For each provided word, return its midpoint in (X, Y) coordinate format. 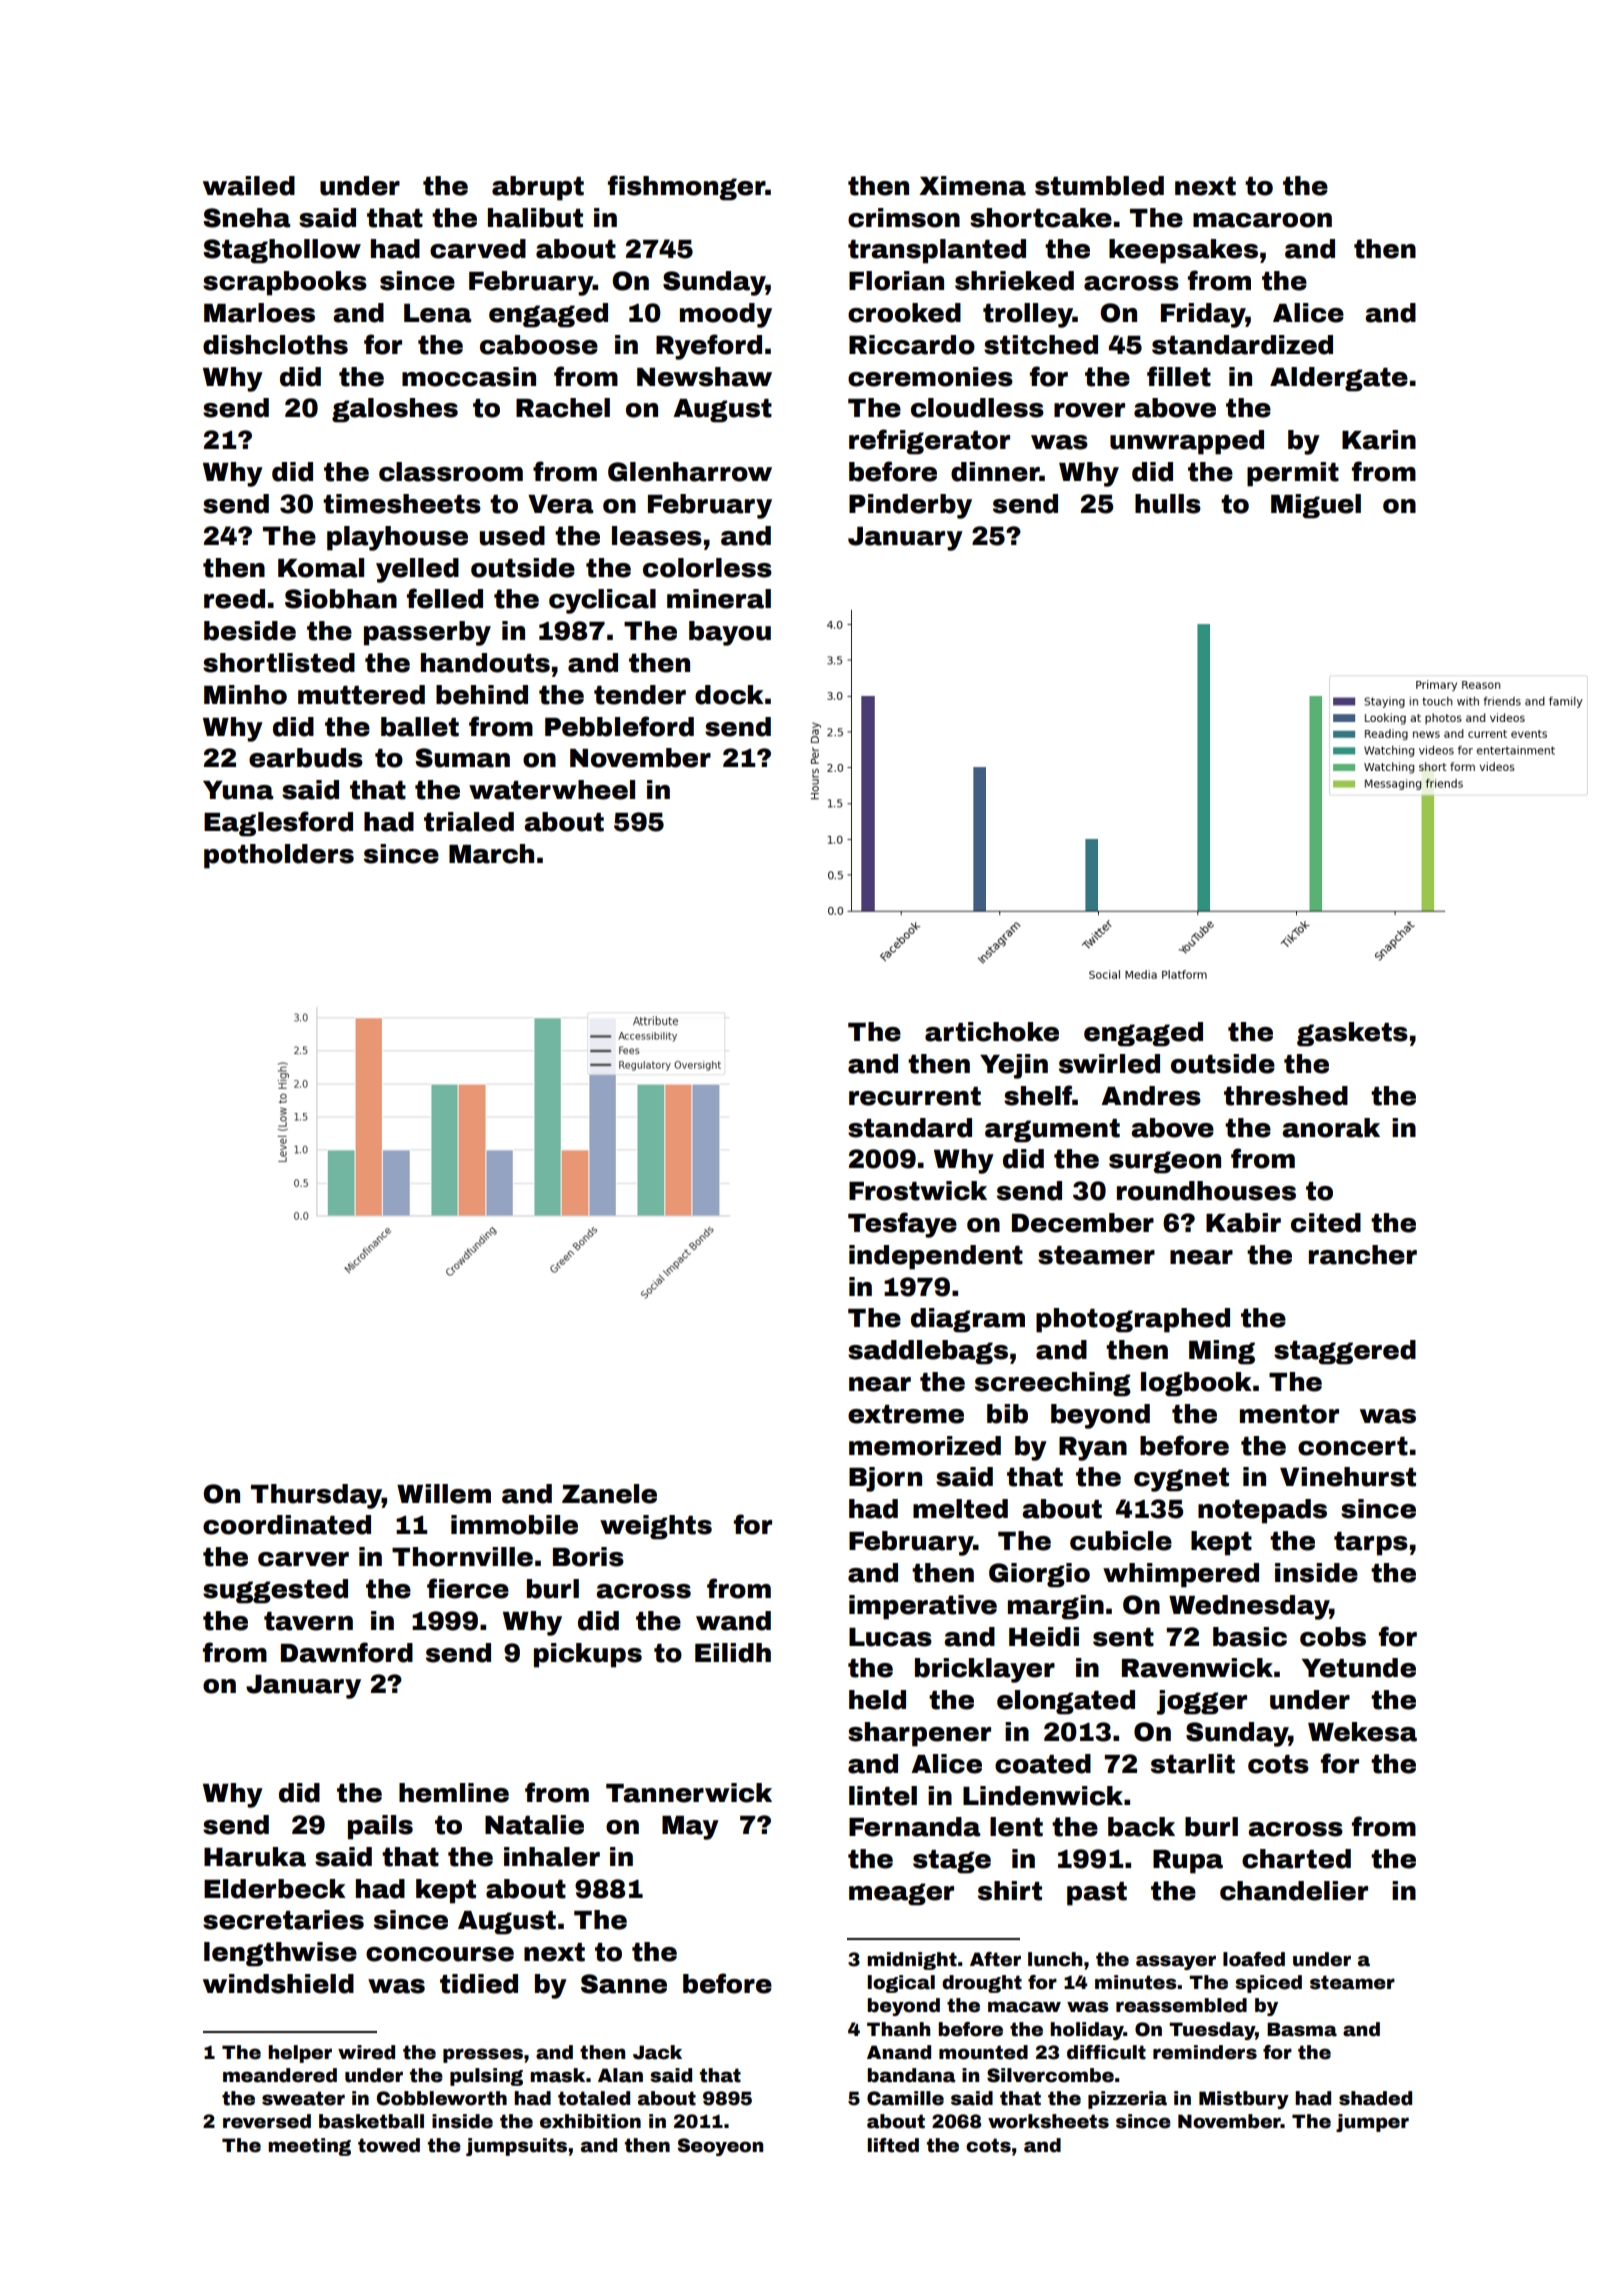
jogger (1202, 1702)
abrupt (538, 188)
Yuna (238, 790)
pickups (588, 1655)
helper (300, 2054)
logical (901, 1984)
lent (1016, 1827)
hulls (1168, 504)
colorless (707, 568)
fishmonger (686, 188)
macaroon (1262, 220)
